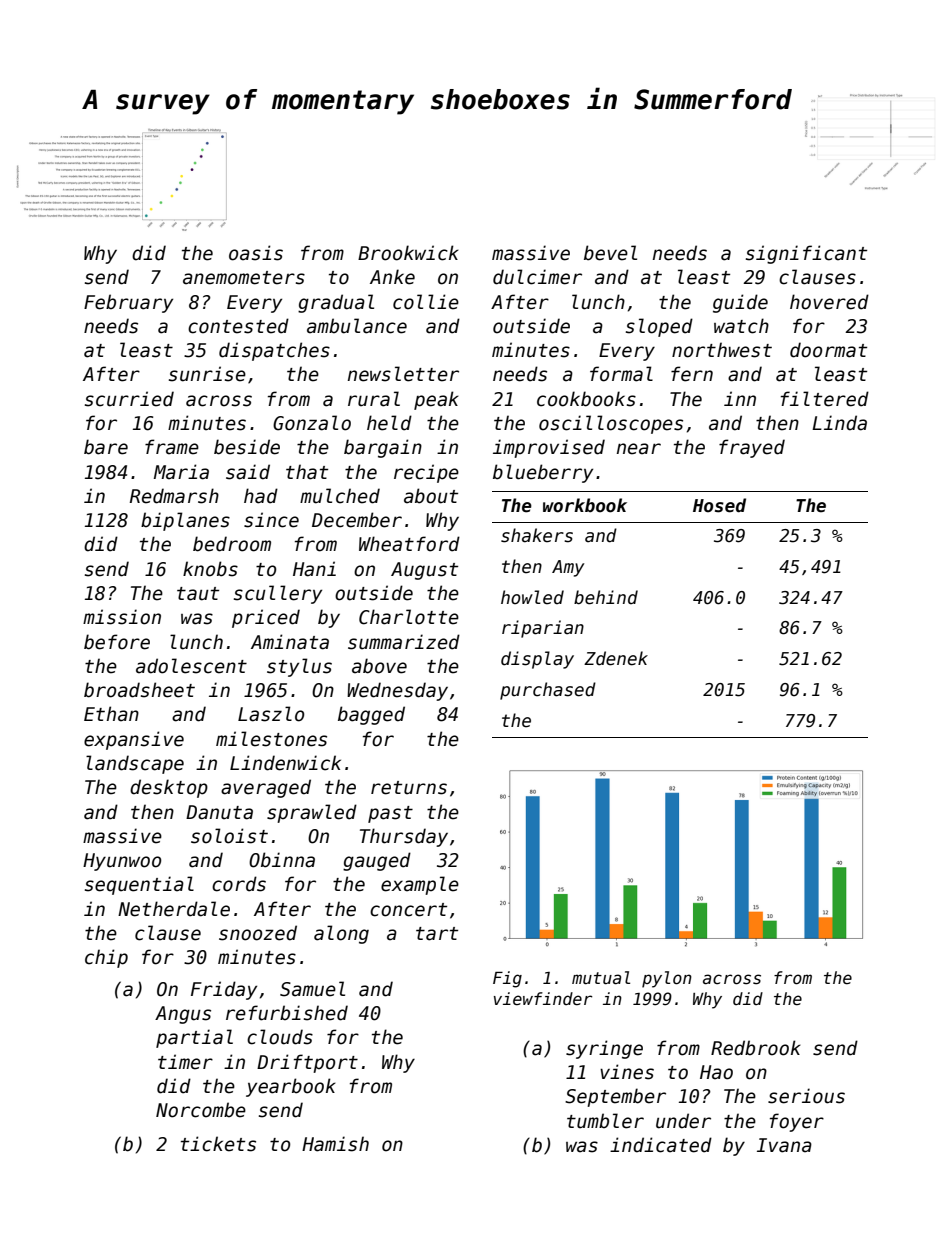  Describe the element at coordinates (256, 253) in the page. I see `oasis` at that location.
